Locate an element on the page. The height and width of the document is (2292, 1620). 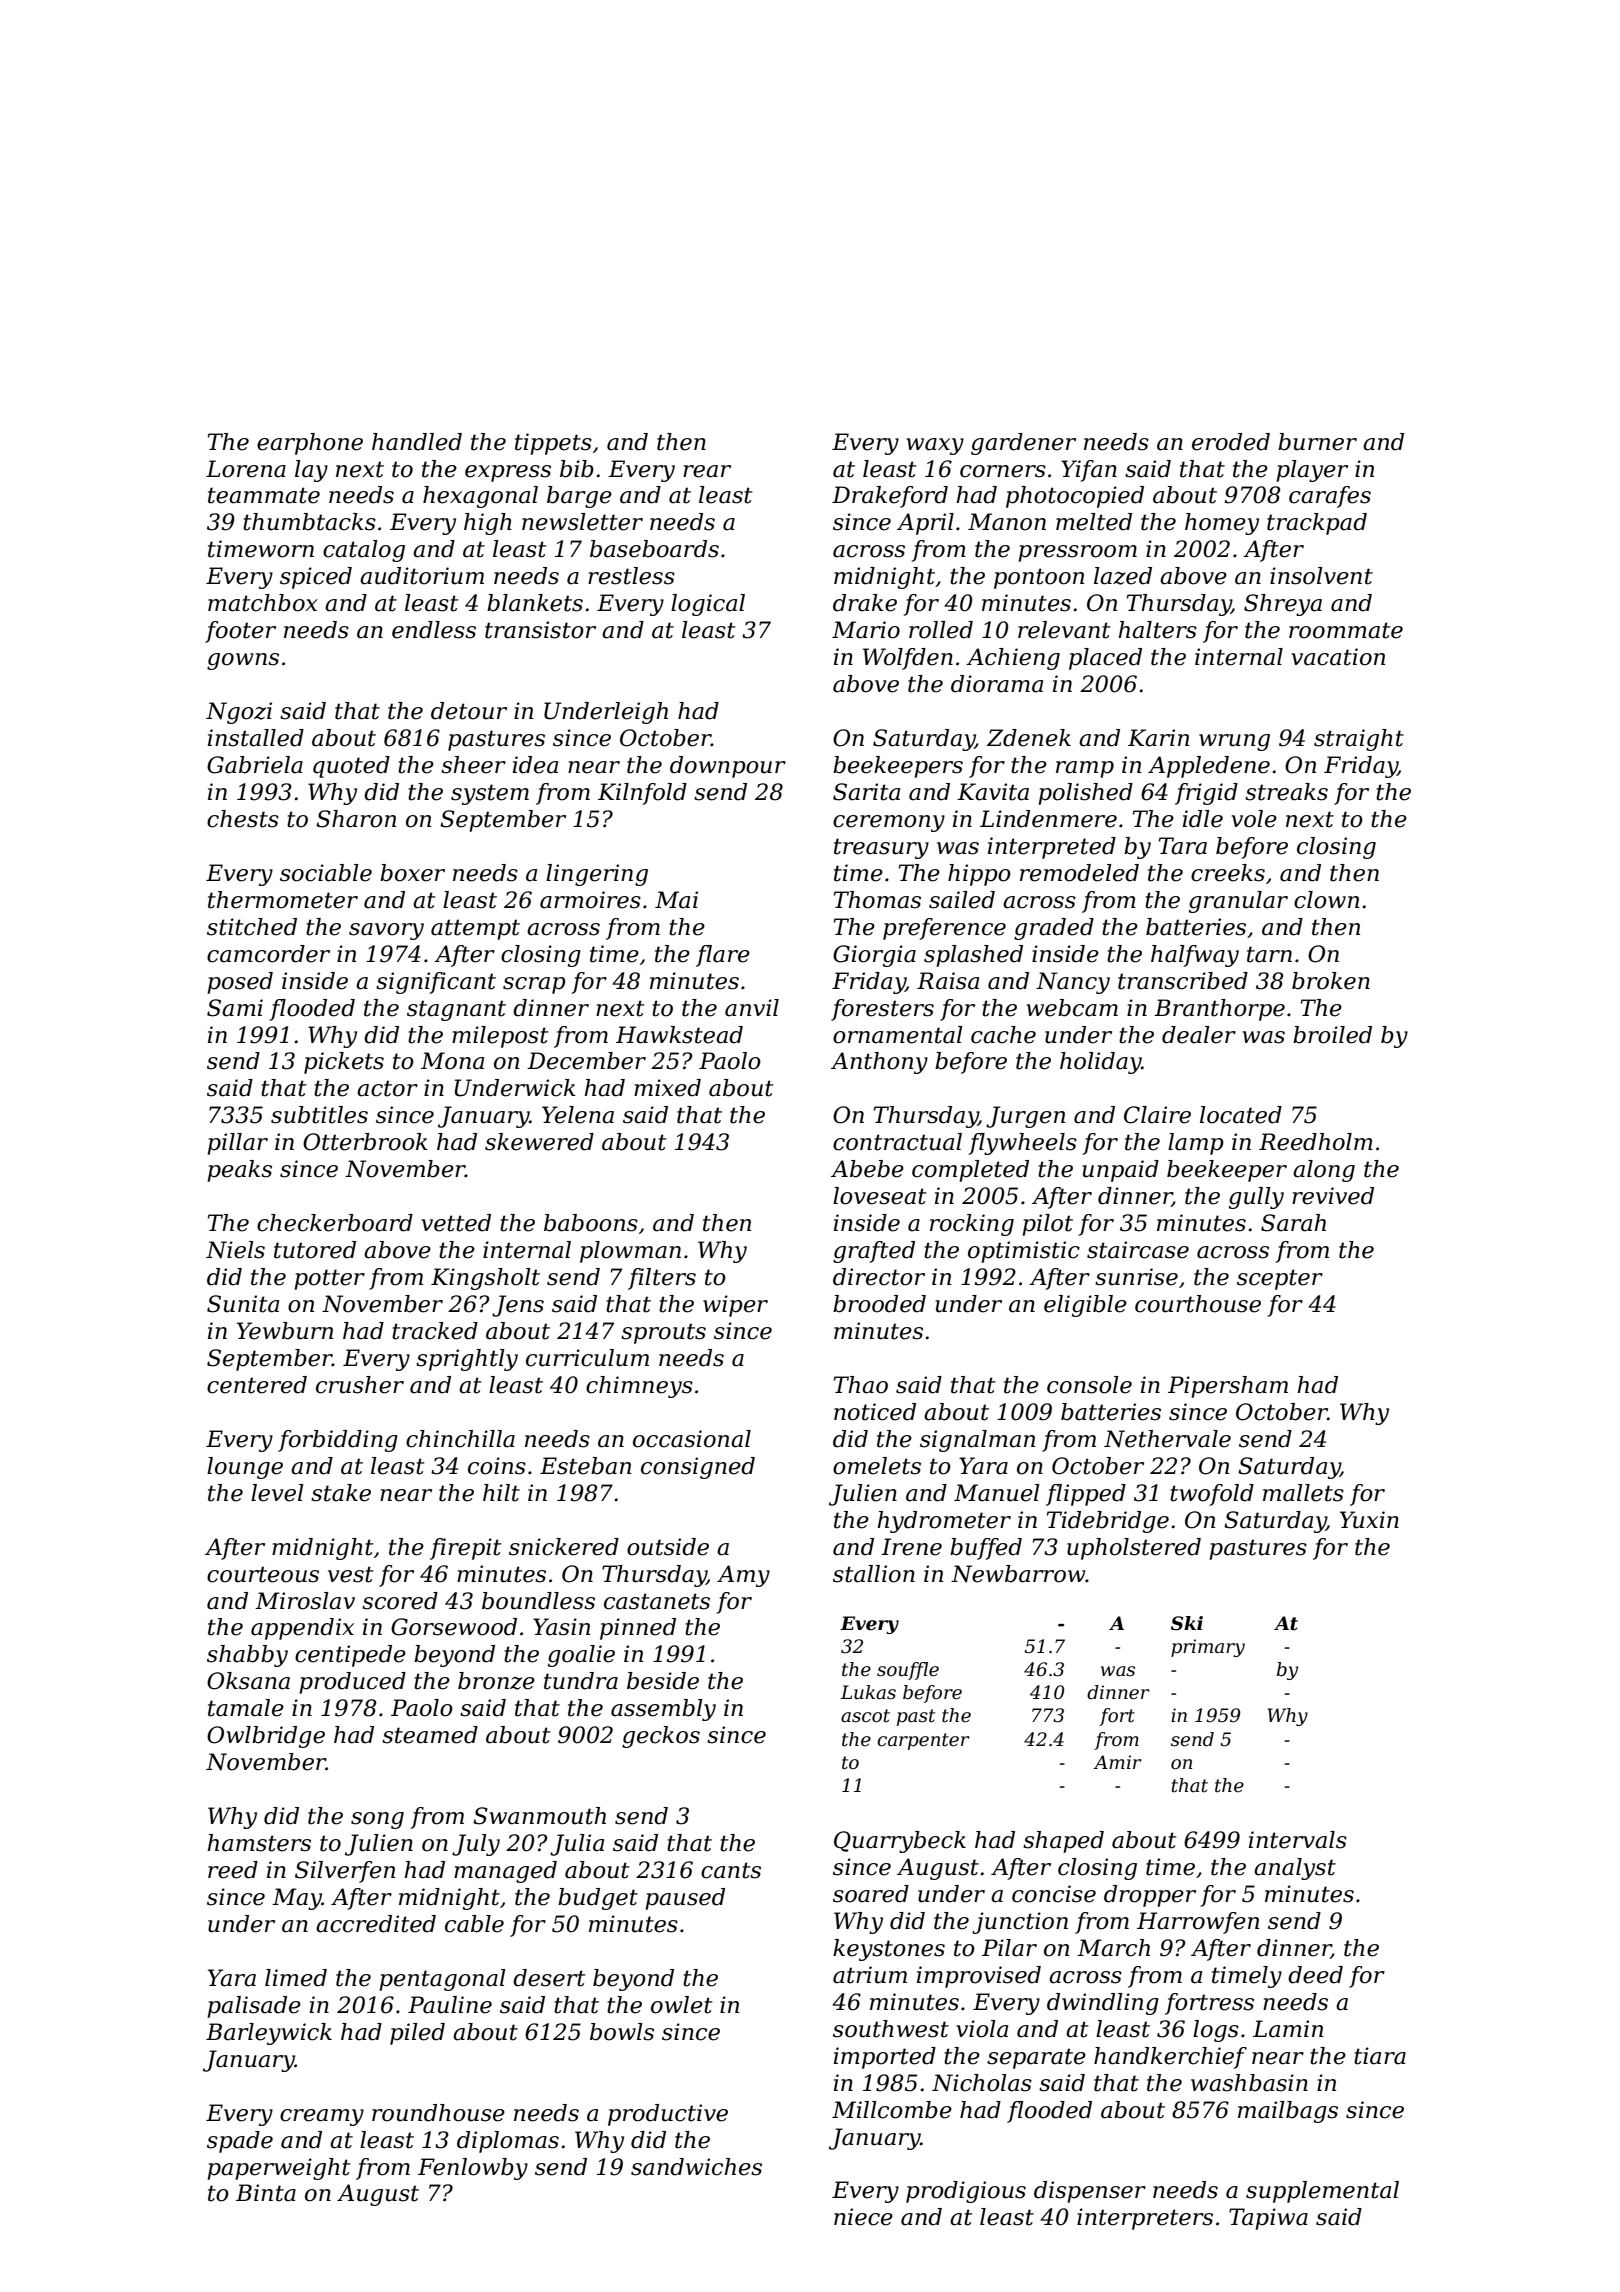
niece is located at coordinates (863, 2217).
